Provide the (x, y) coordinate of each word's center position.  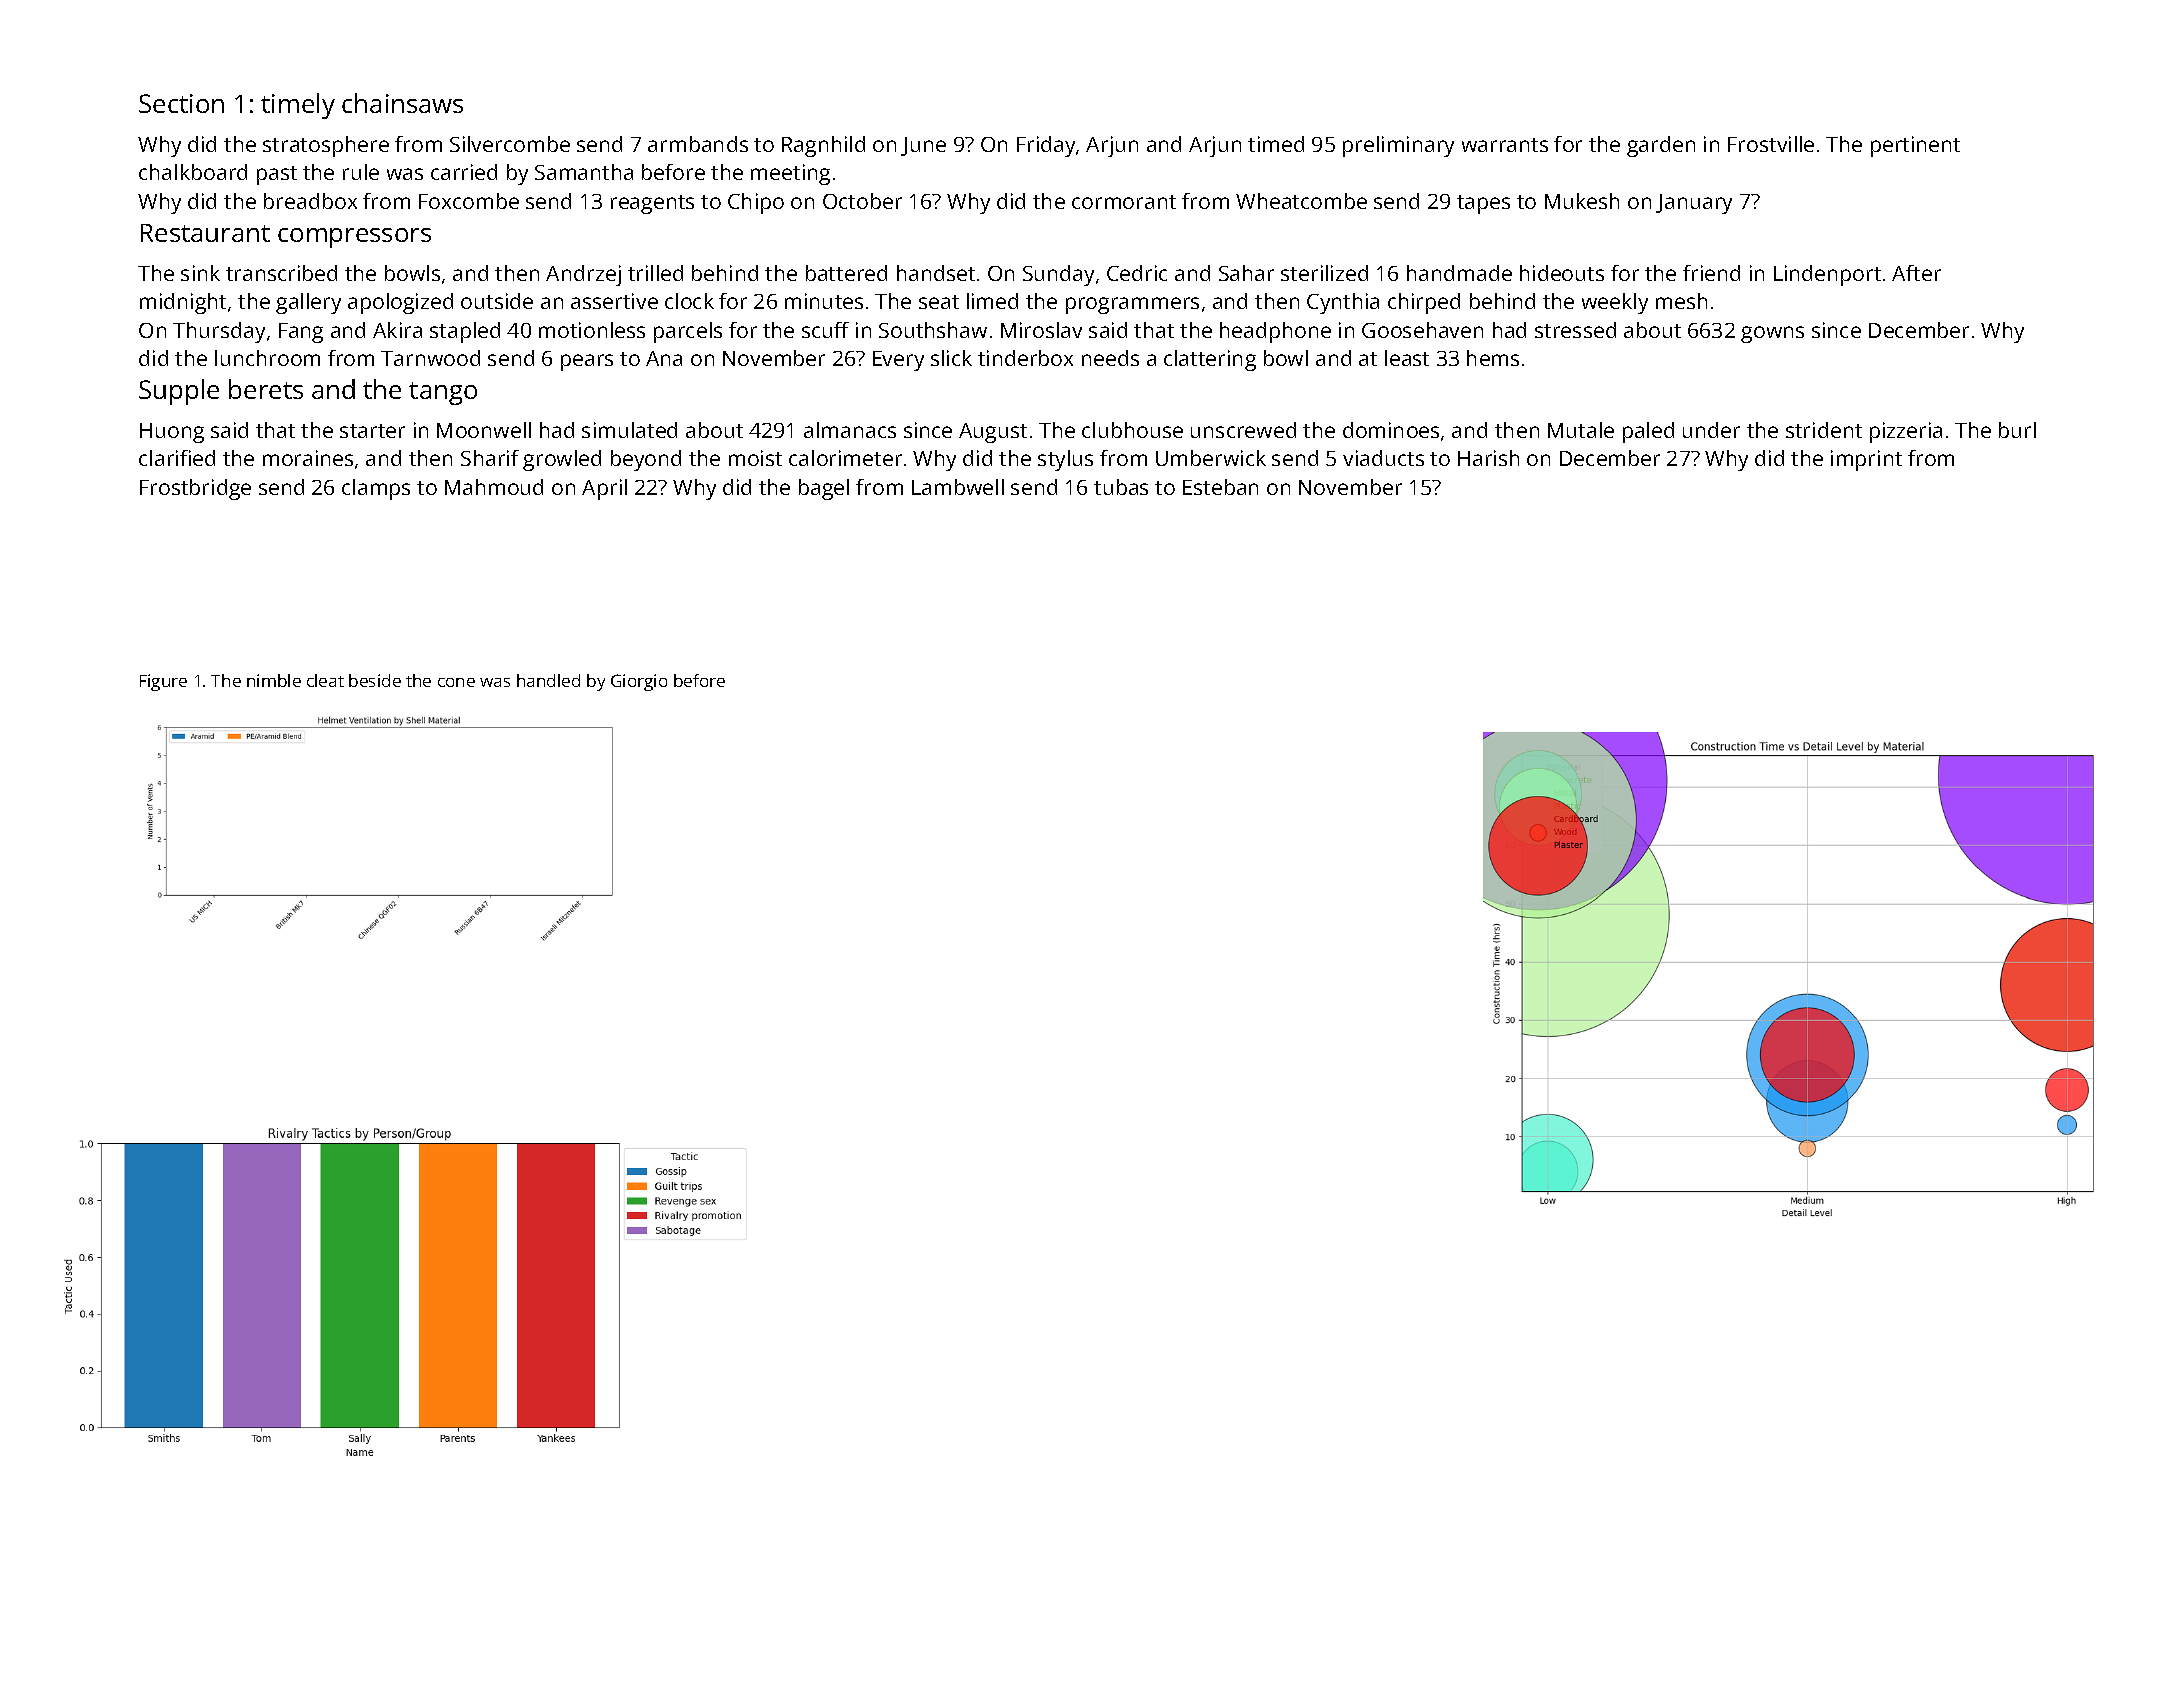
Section (181, 103)
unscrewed (1243, 430)
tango (443, 393)
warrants (1505, 145)
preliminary (1398, 146)
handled (548, 680)
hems (1493, 358)
